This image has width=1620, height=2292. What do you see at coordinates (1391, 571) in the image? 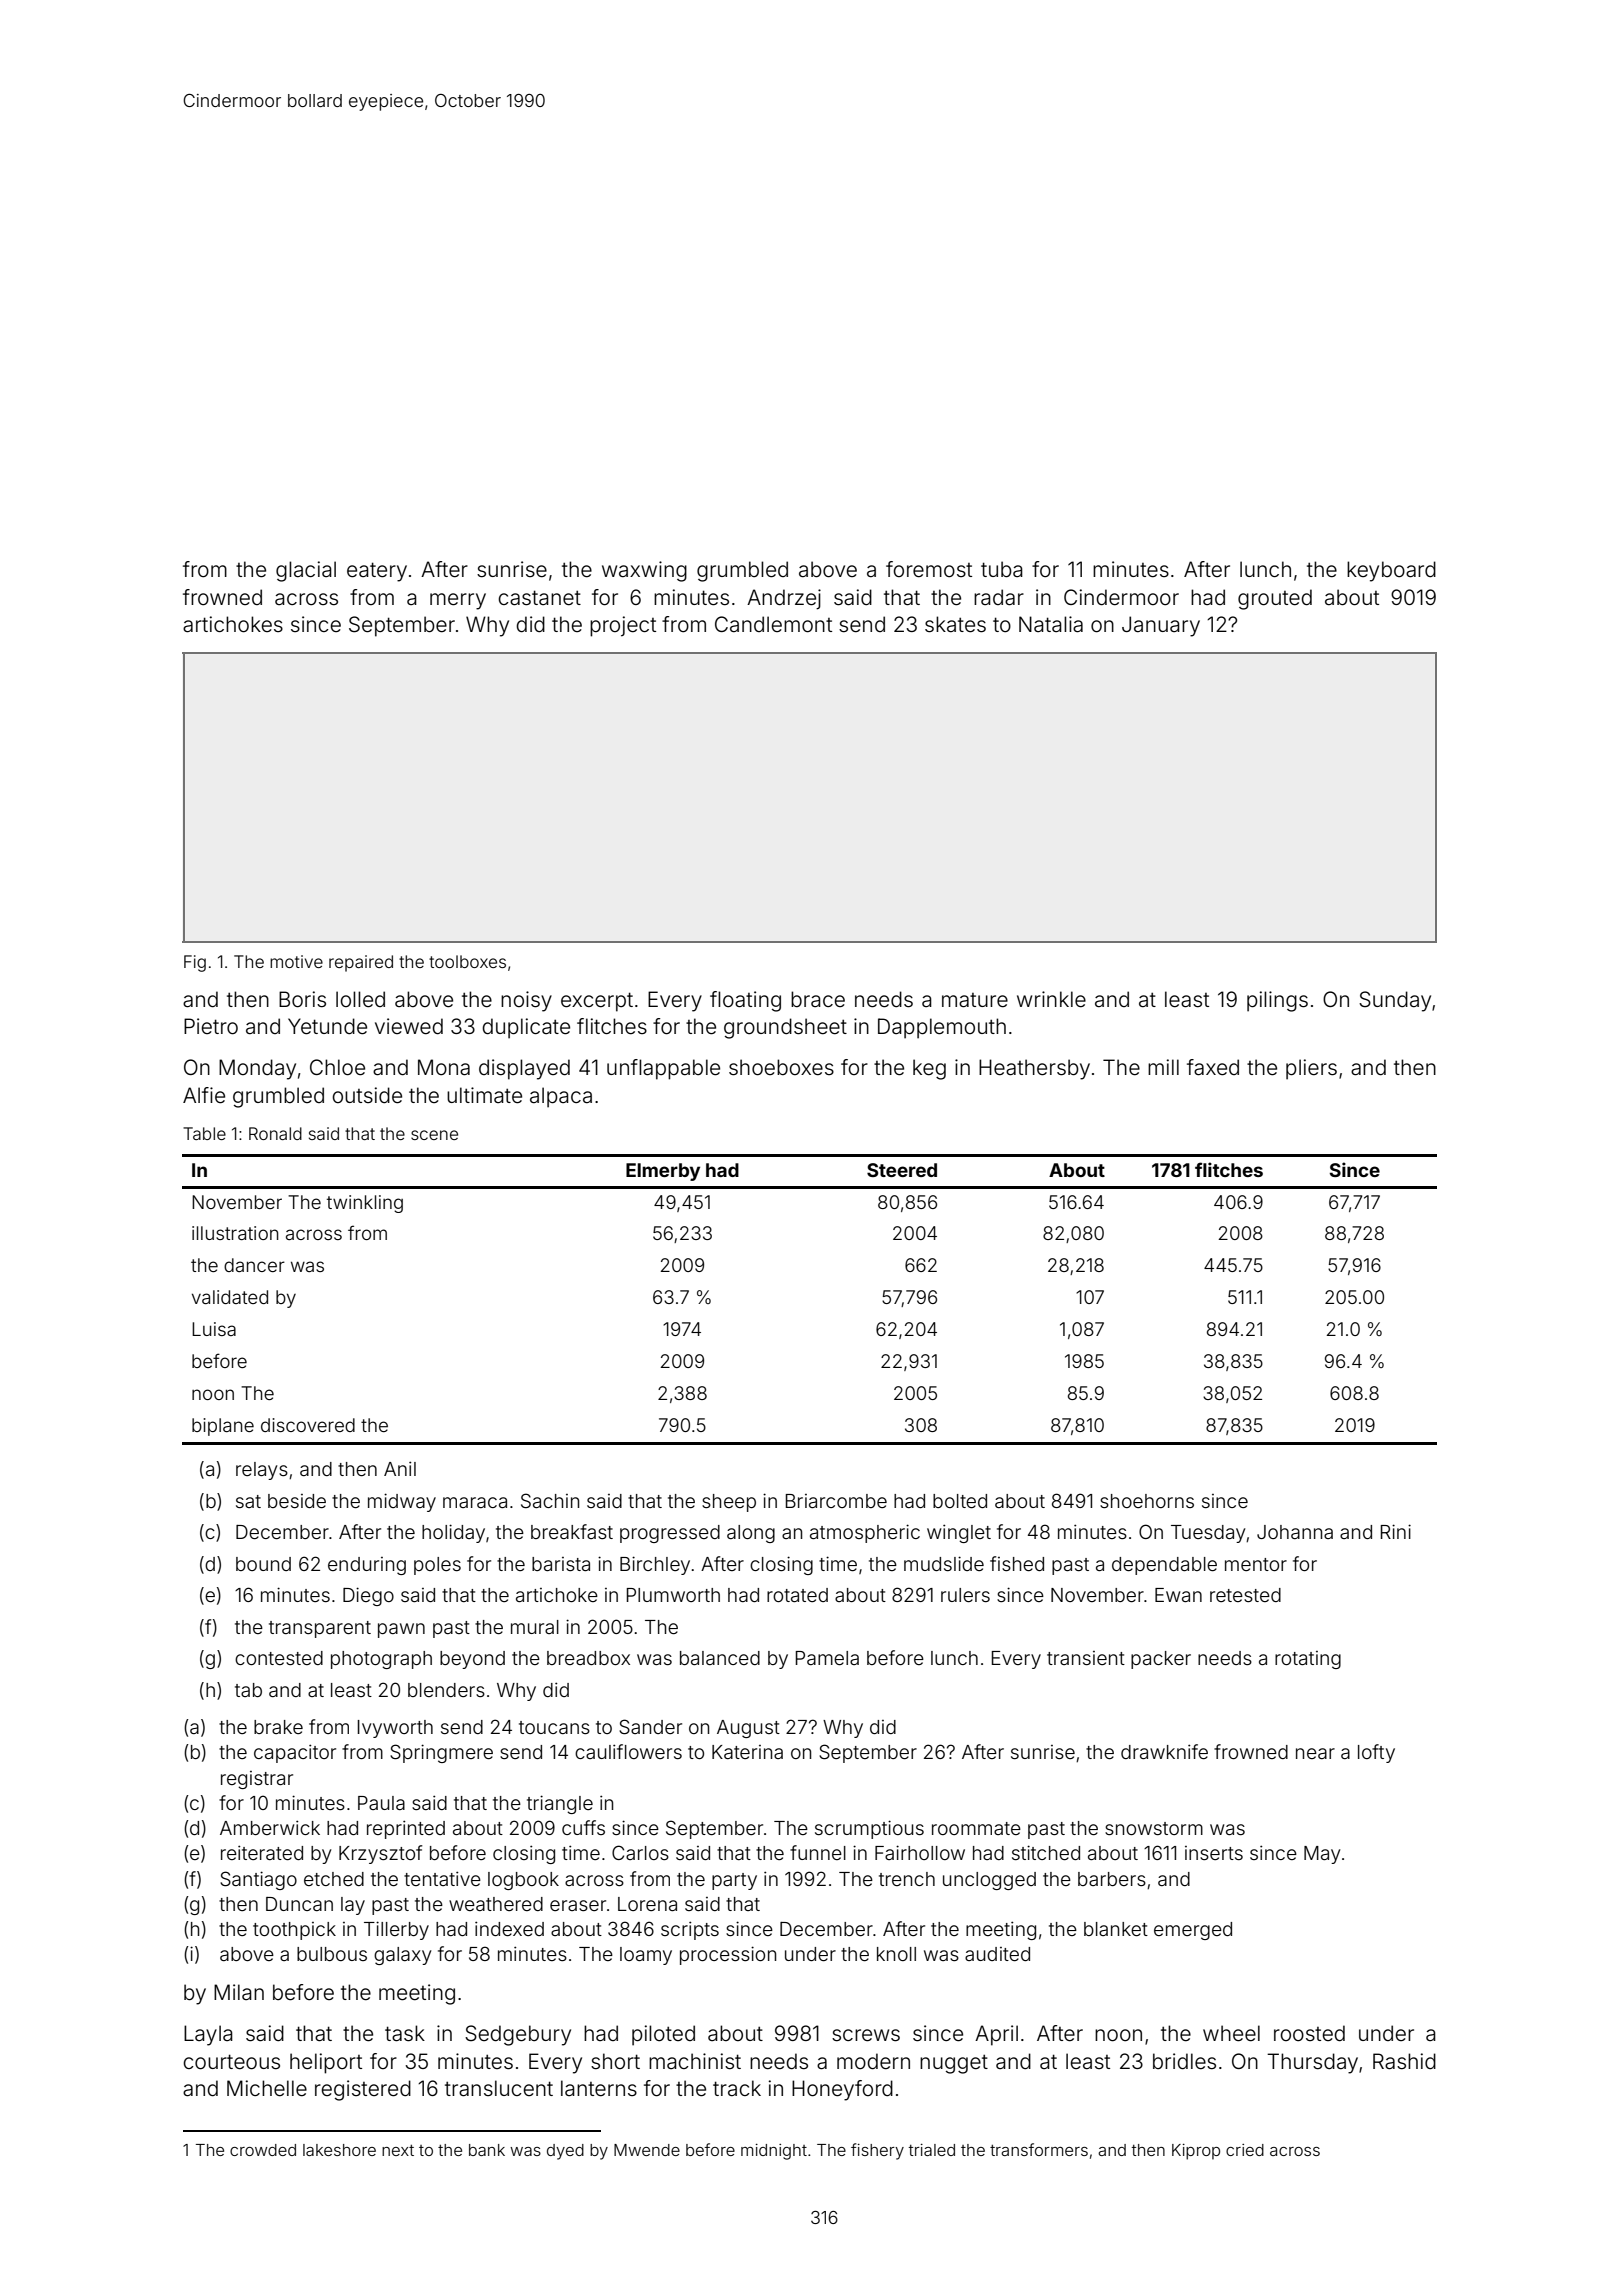
I see `keyboard` at bounding box center [1391, 571].
